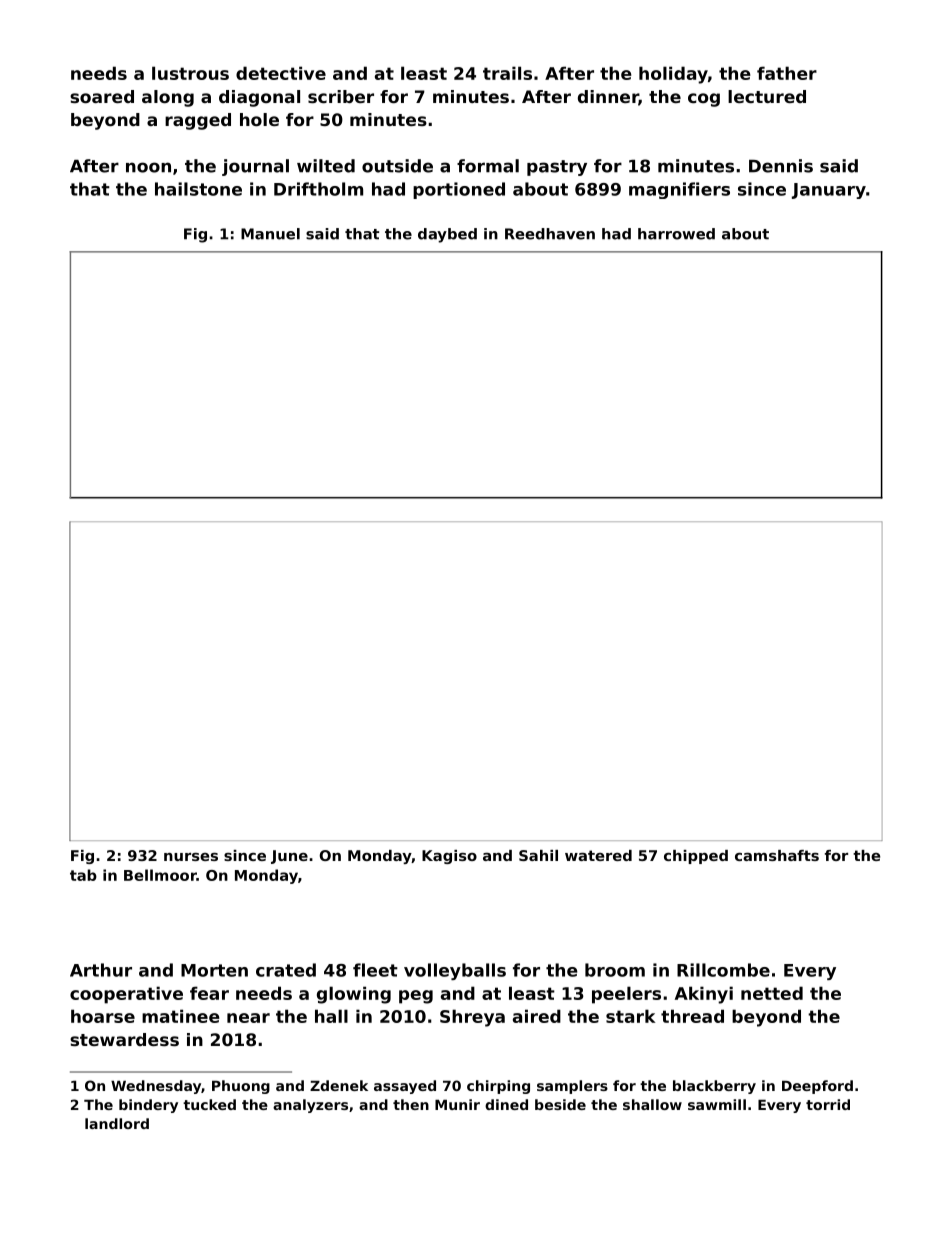  Describe the element at coordinates (723, 970) in the page. I see `Rillcombe` at that location.
